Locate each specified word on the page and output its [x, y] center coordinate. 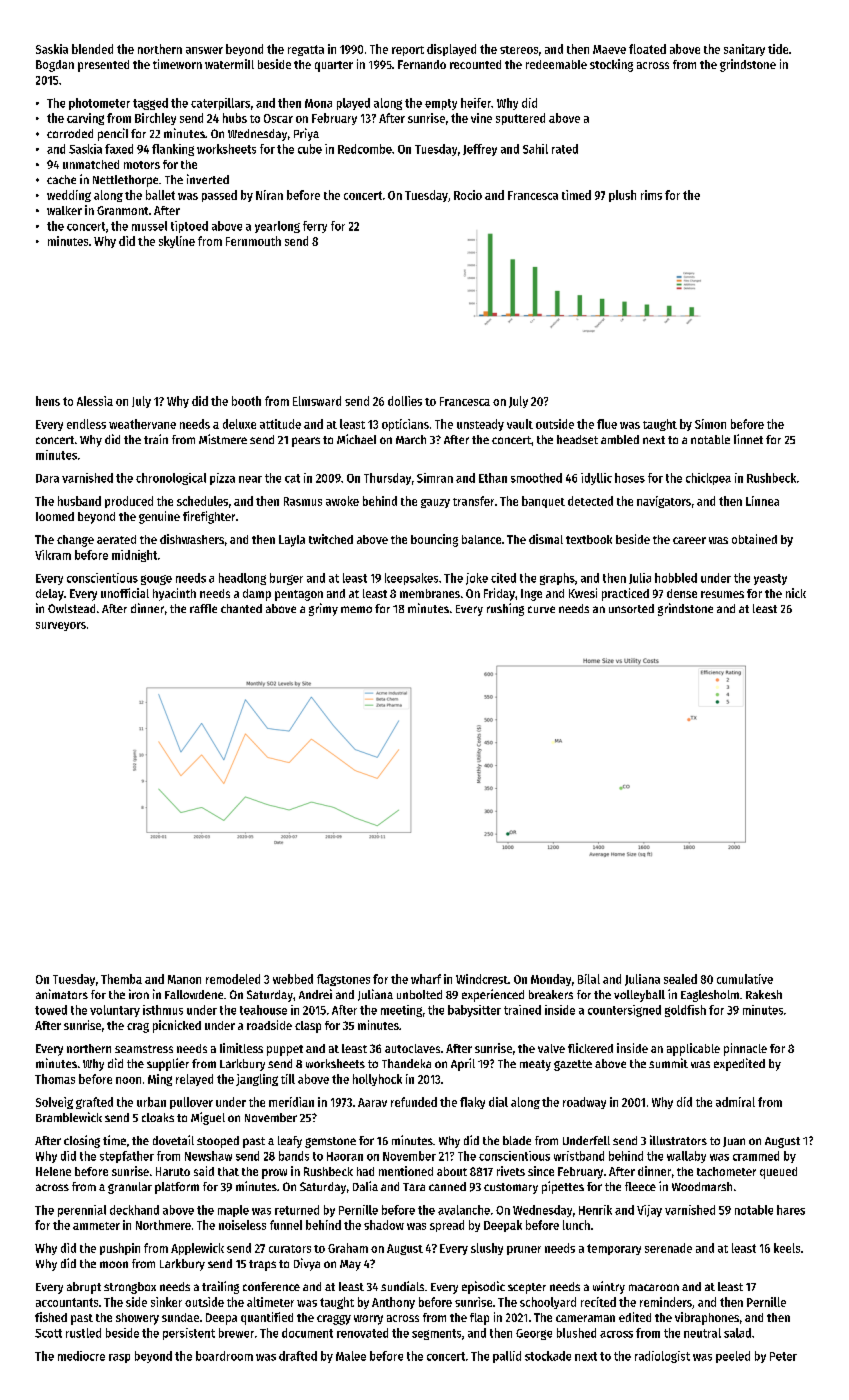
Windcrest [482, 979]
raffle [203, 608]
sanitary [744, 50]
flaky [472, 1103]
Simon [710, 424]
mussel [149, 226]
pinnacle [745, 1049]
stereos [519, 50]
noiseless [242, 1225]
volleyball [639, 996]
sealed [680, 979]
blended [92, 49]
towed [51, 1010]
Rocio [468, 195]
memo [356, 609]
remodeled [233, 979]
